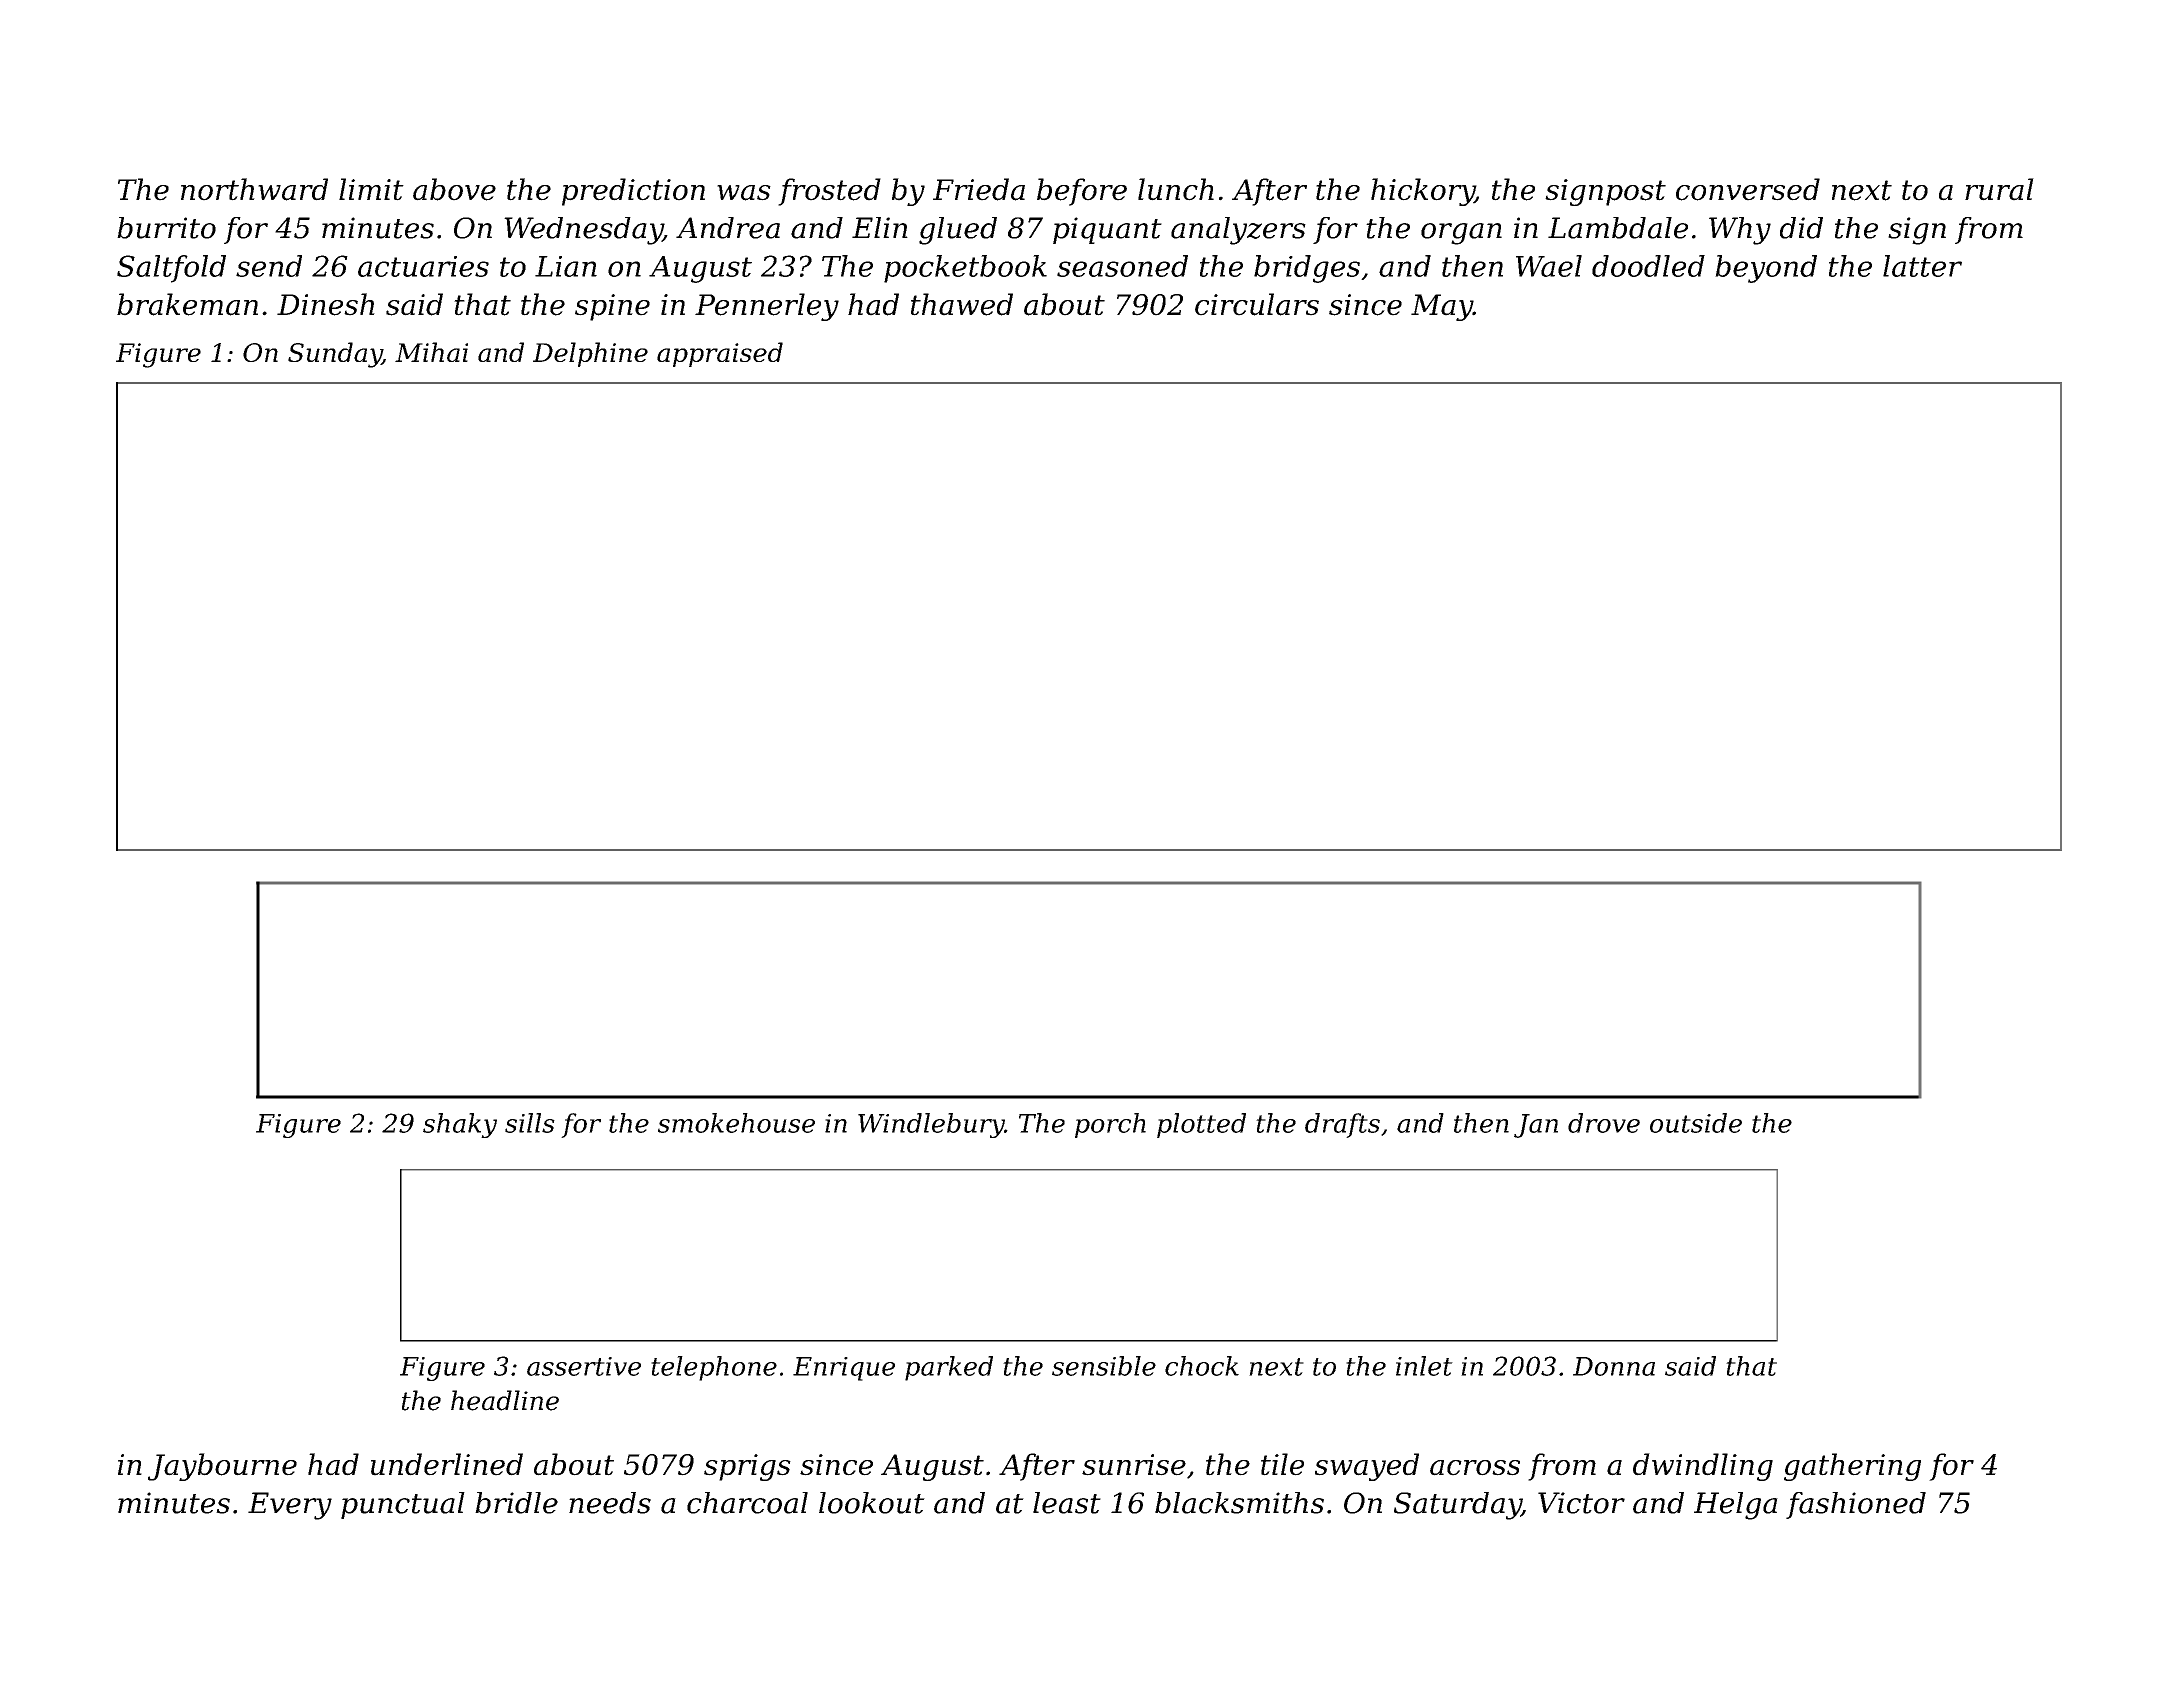  I want to click on shaky, so click(460, 1125).
